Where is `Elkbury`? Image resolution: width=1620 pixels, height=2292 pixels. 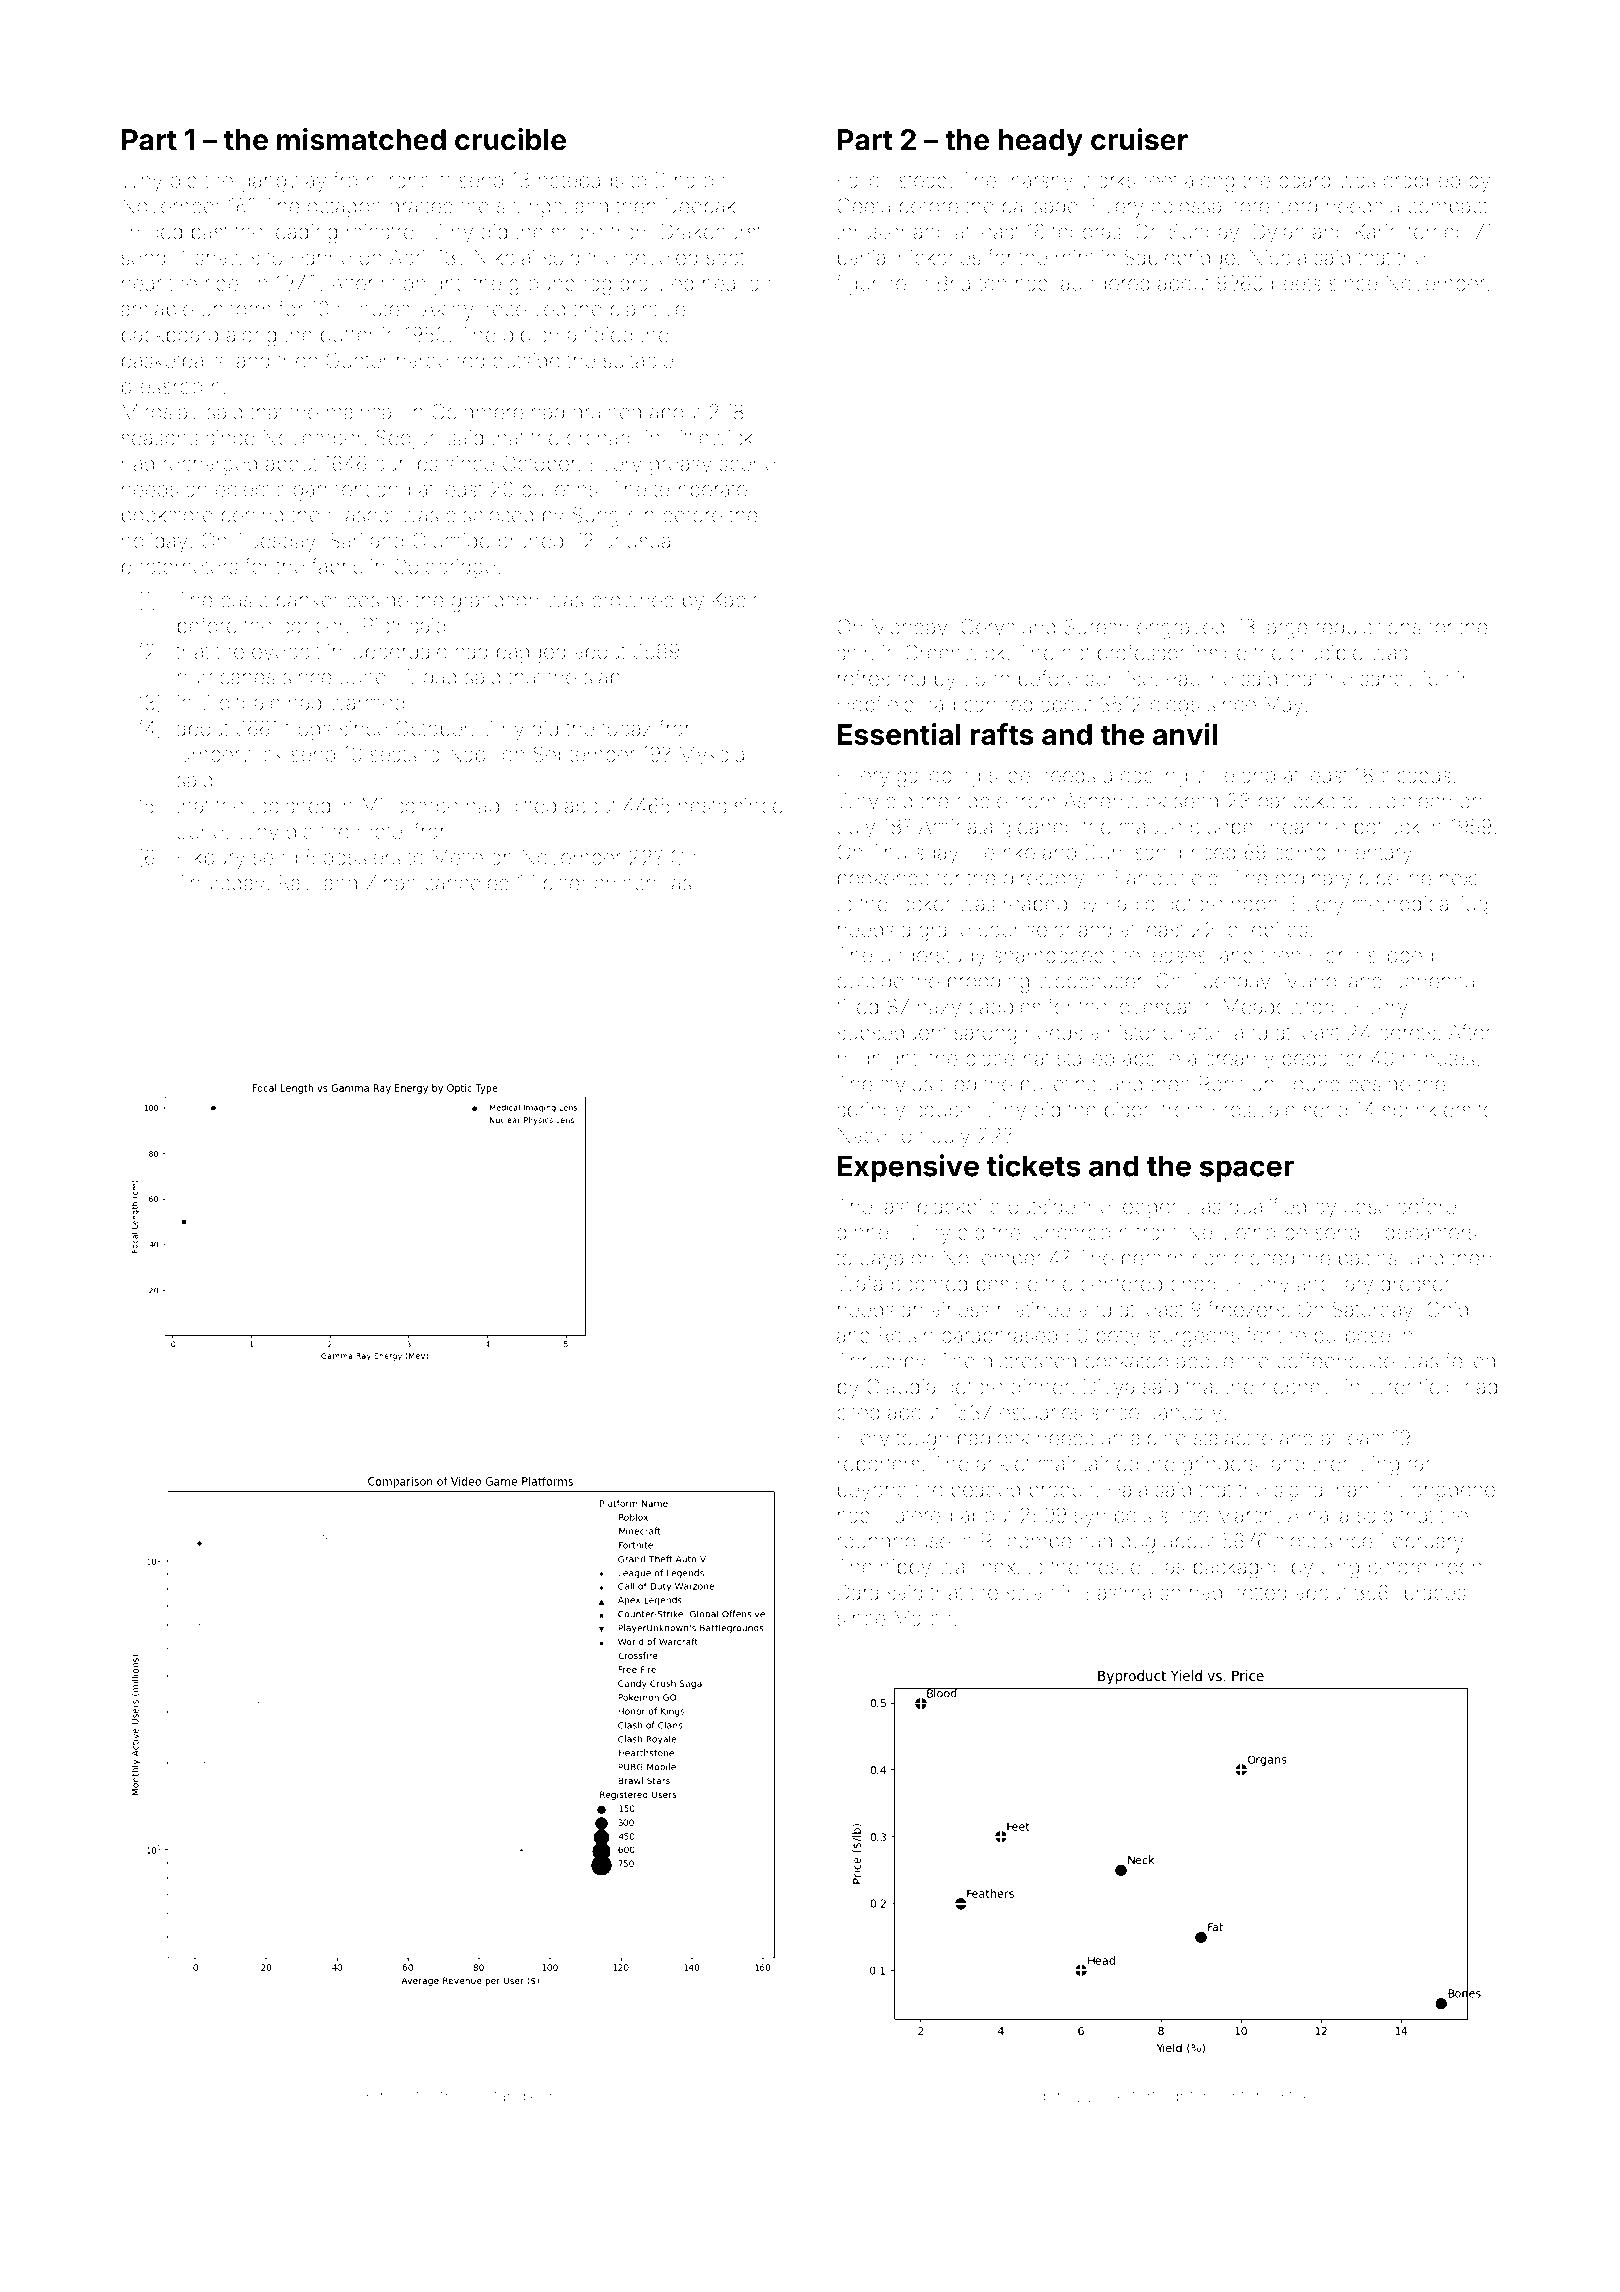 Elkbury is located at coordinates (211, 859).
